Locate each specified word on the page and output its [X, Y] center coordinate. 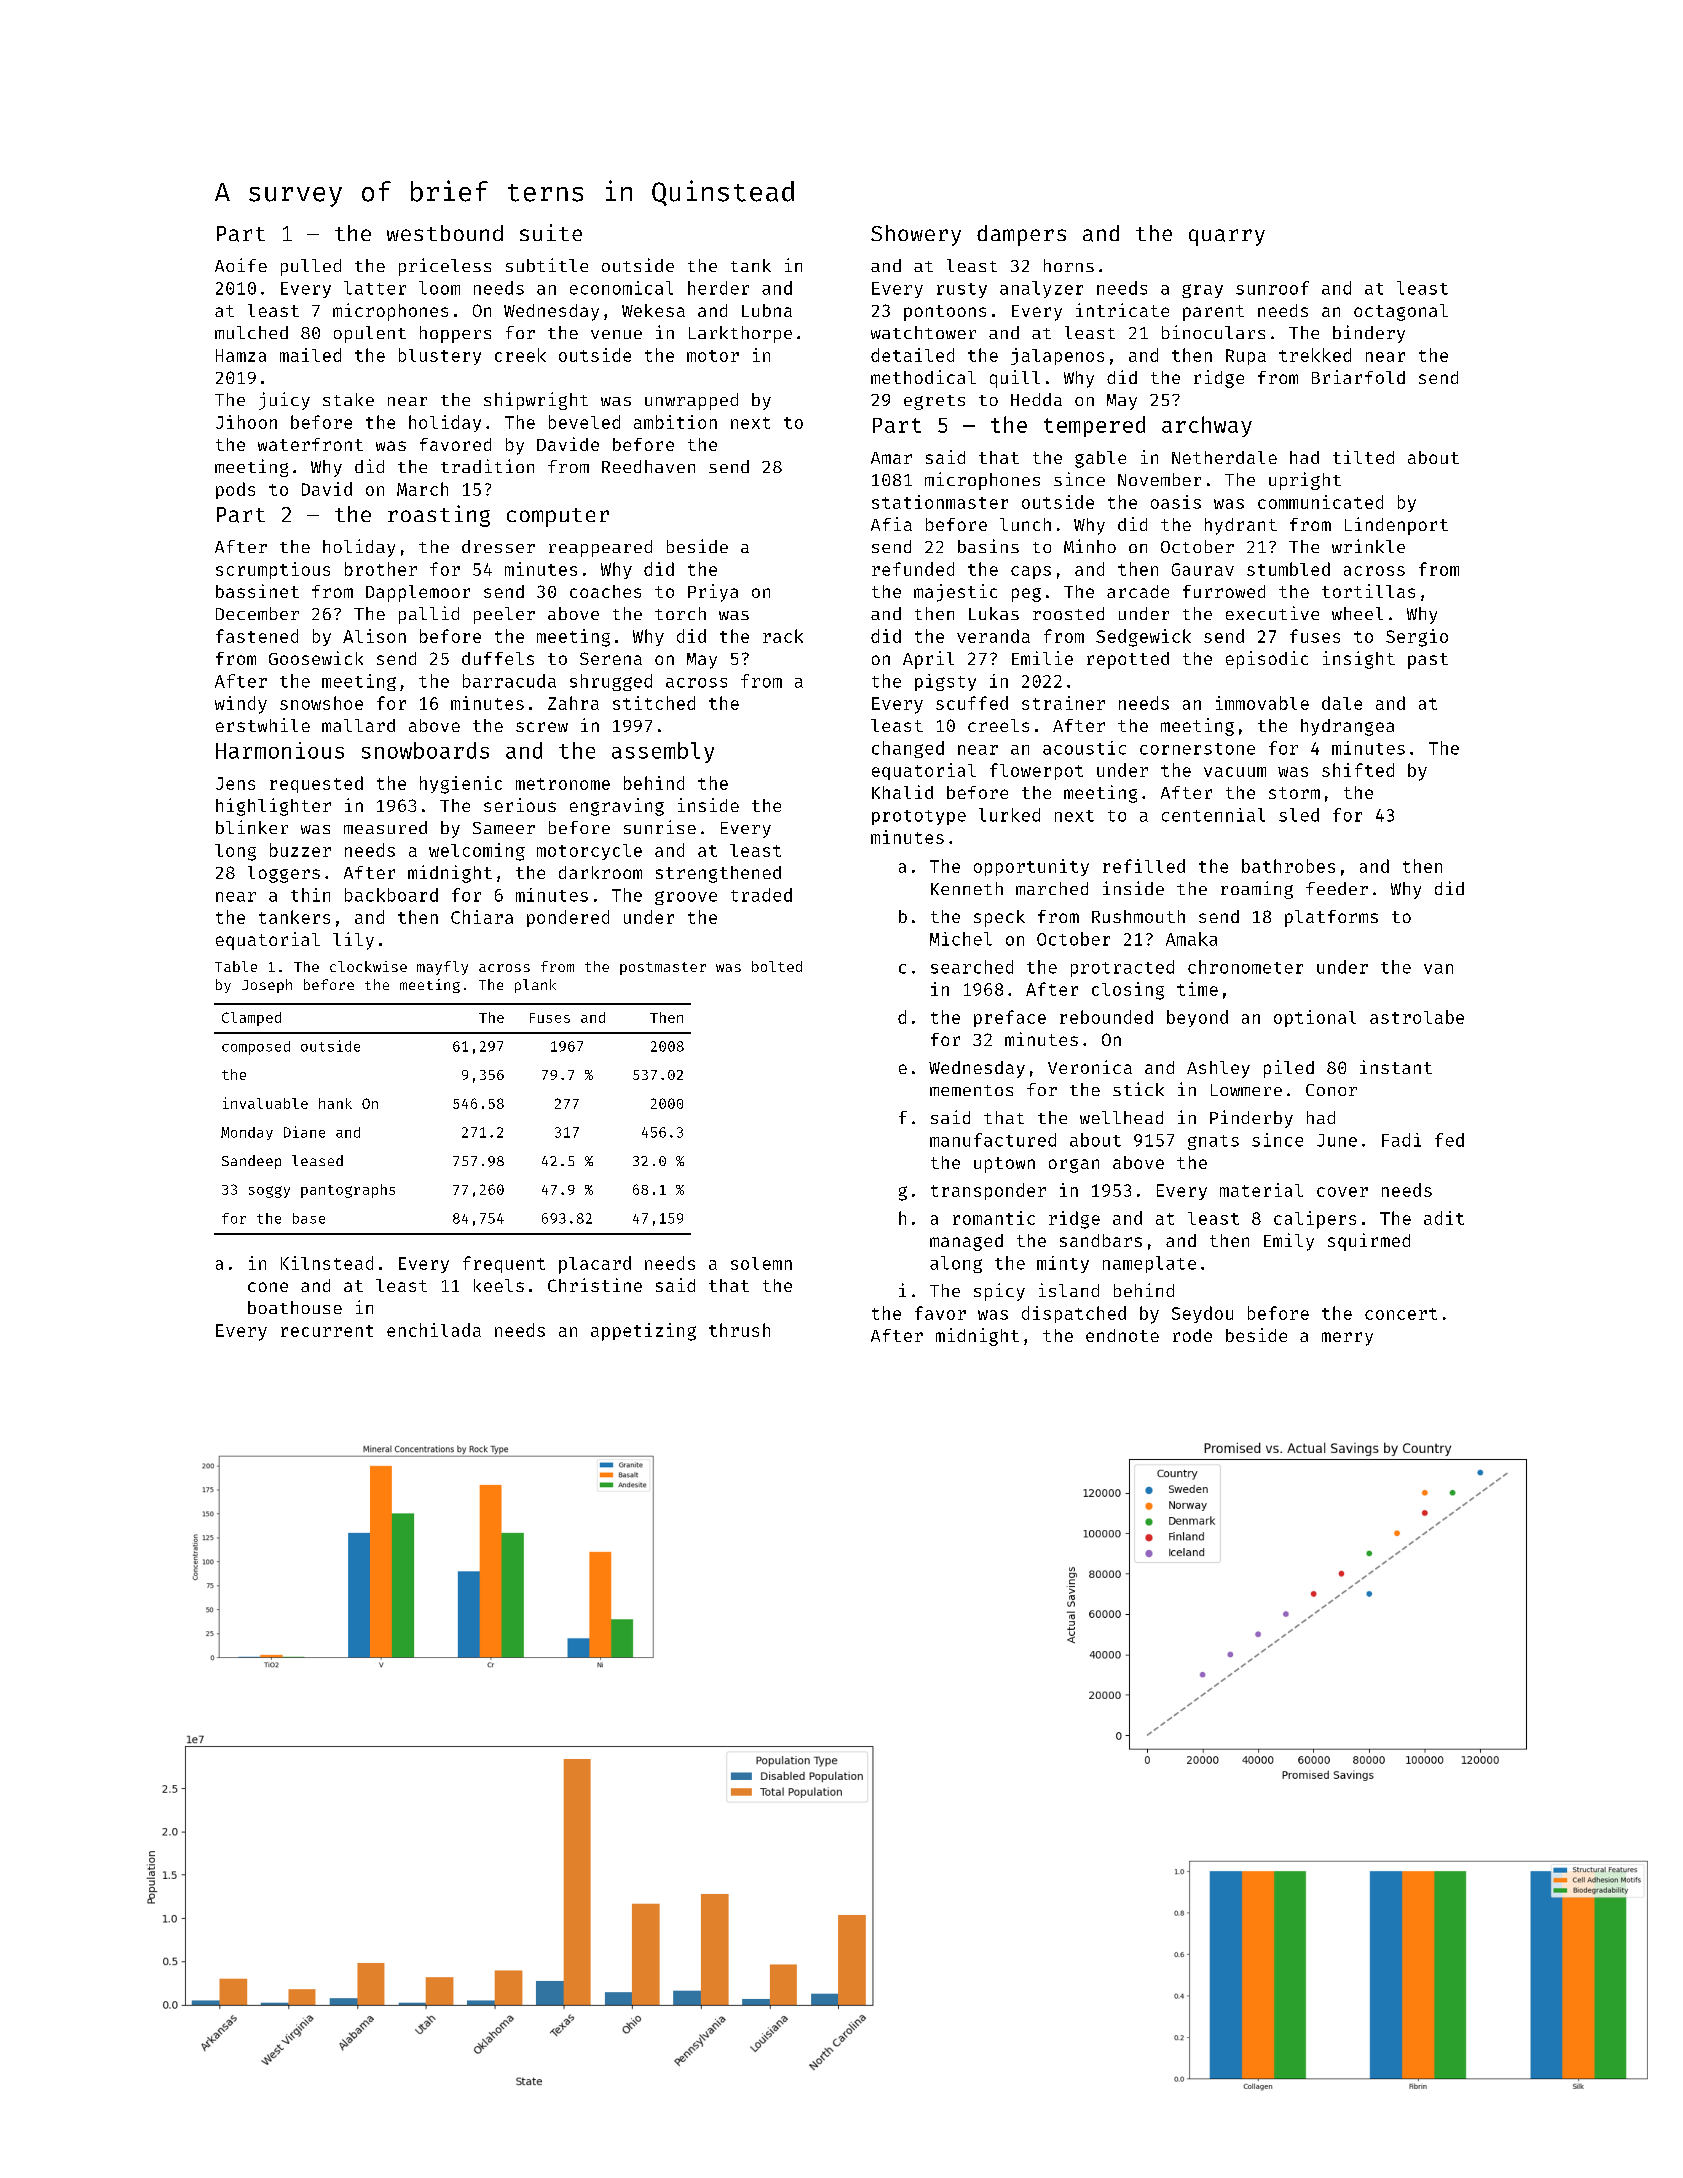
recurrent [327, 1331]
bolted [777, 966]
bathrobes [1288, 866]
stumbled [1288, 569]
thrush [739, 1330]
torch [680, 613]
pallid [429, 615]
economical [621, 288]
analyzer [1041, 289]
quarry [1227, 237]
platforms [1331, 918]
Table [236, 966]
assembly [663, 752]
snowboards [425, 750]
